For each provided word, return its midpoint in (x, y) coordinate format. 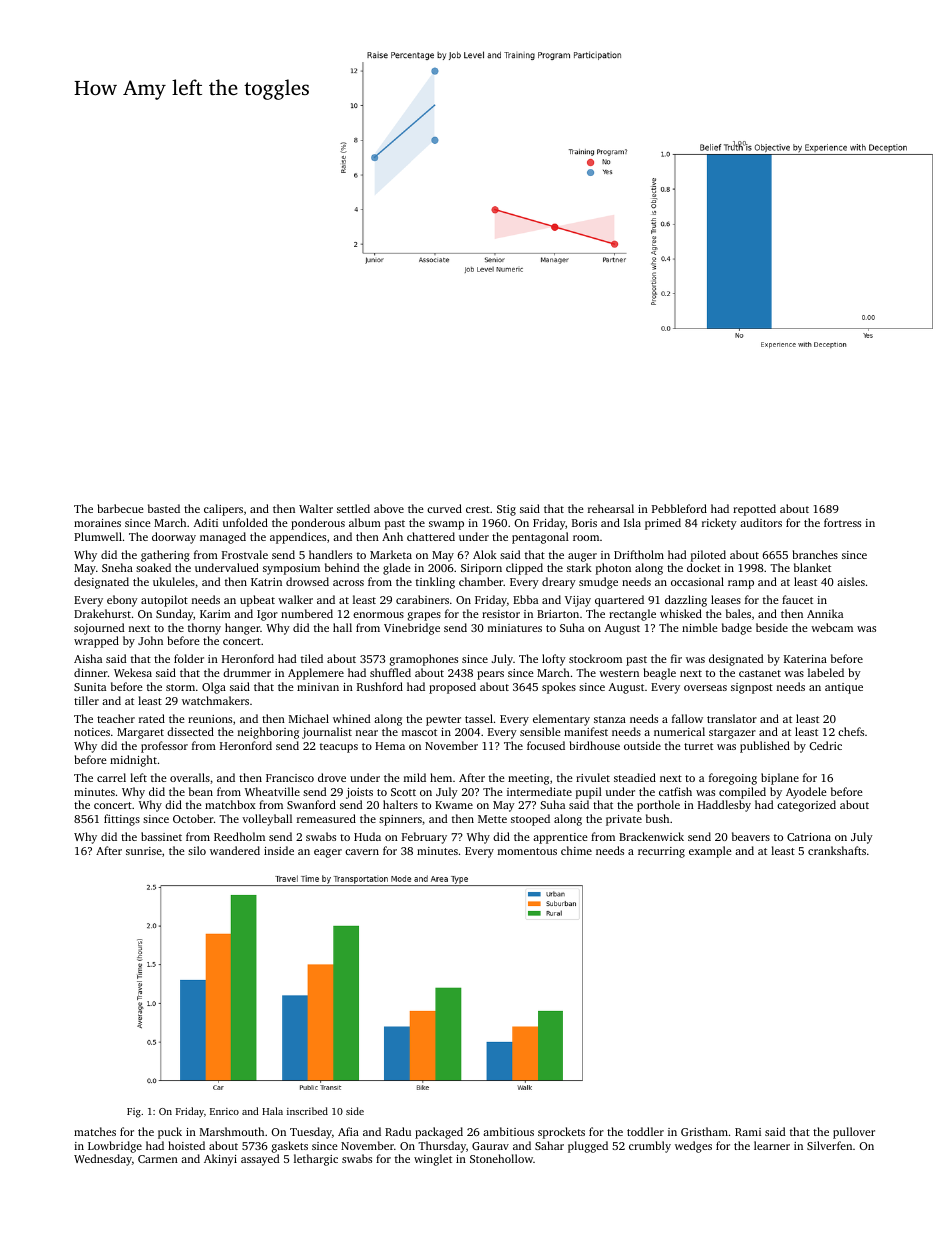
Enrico (224, 1111)
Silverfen (829, 1145)
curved (444, 508)
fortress (842, 522)
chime (576, 850)
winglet (433, 1160)
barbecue (121, 508)
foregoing (733, 779)
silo (197, 850)
